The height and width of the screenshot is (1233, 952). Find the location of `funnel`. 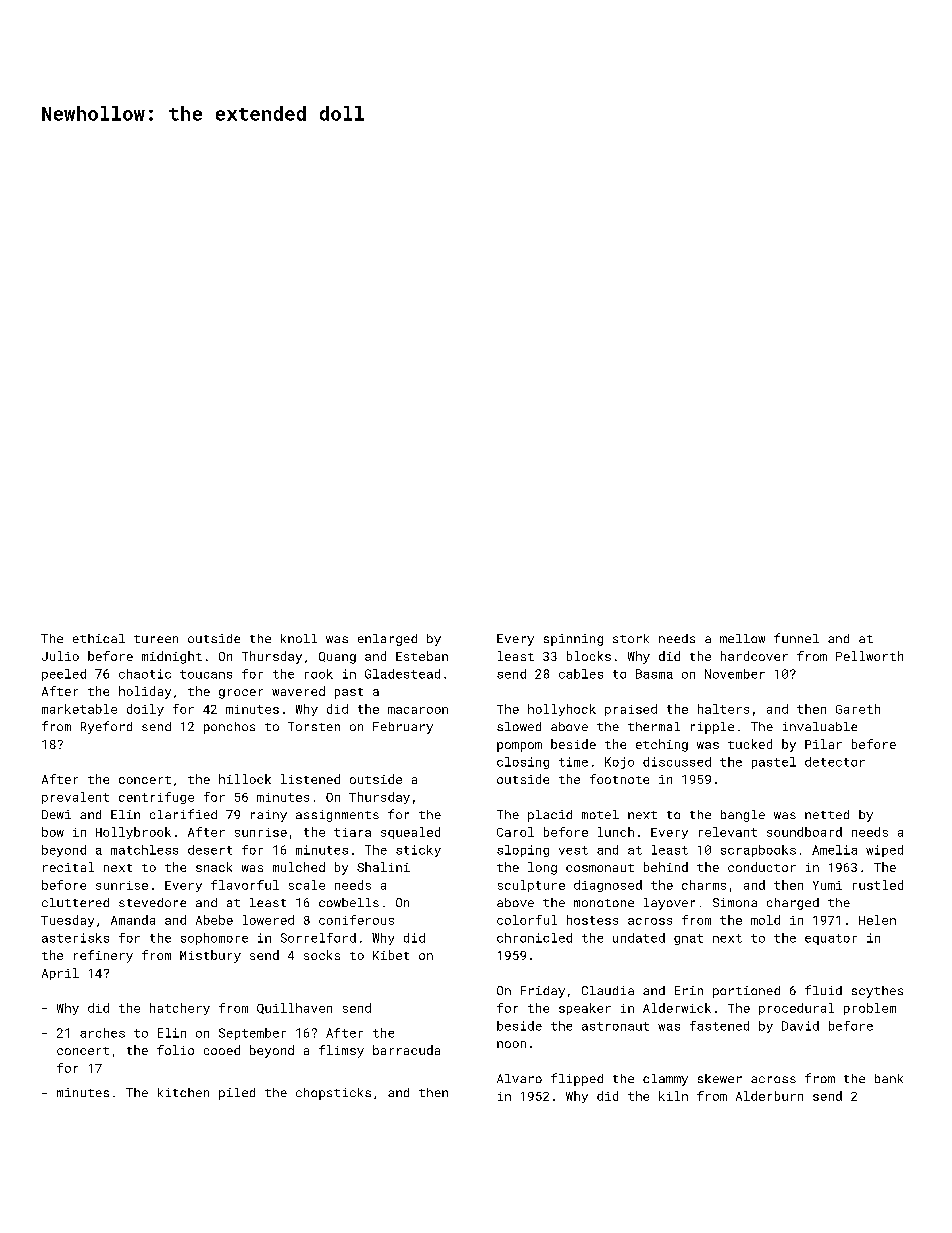

funnel is located at coordinates (796, 638).
